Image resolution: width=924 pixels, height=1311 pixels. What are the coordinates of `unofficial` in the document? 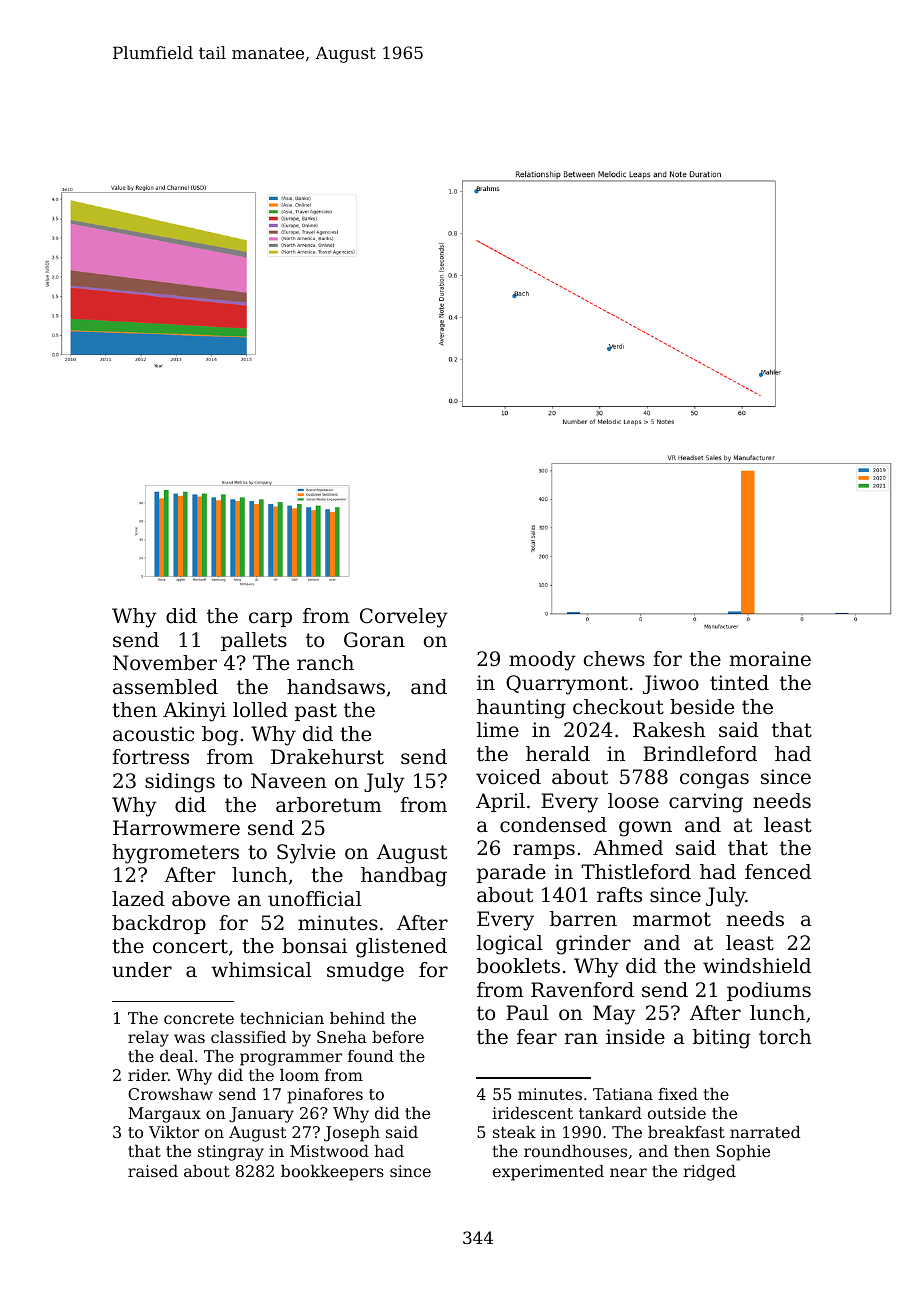 It's located at (315, 899).
